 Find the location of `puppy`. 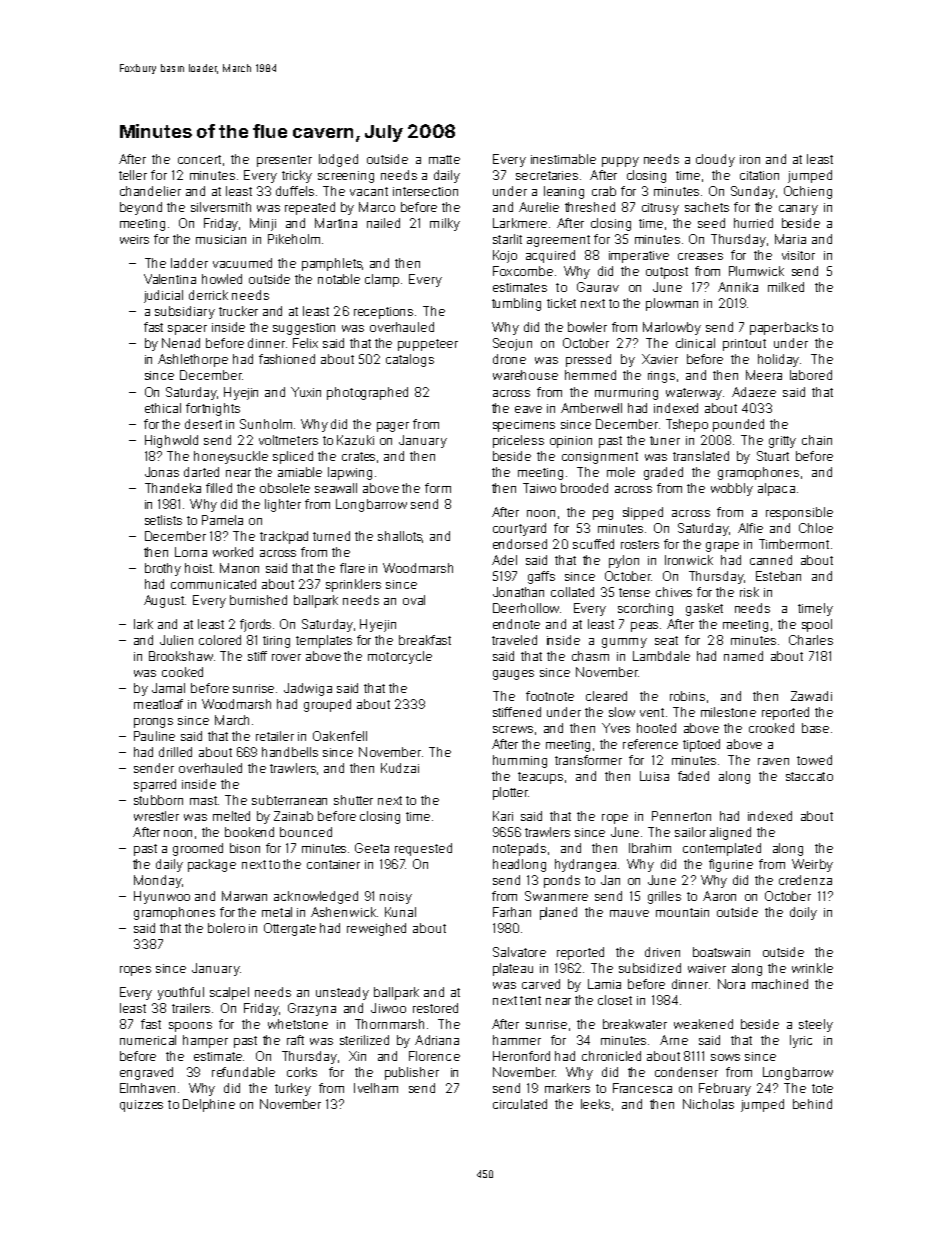

puppy is located at coordinates (620, 162).
